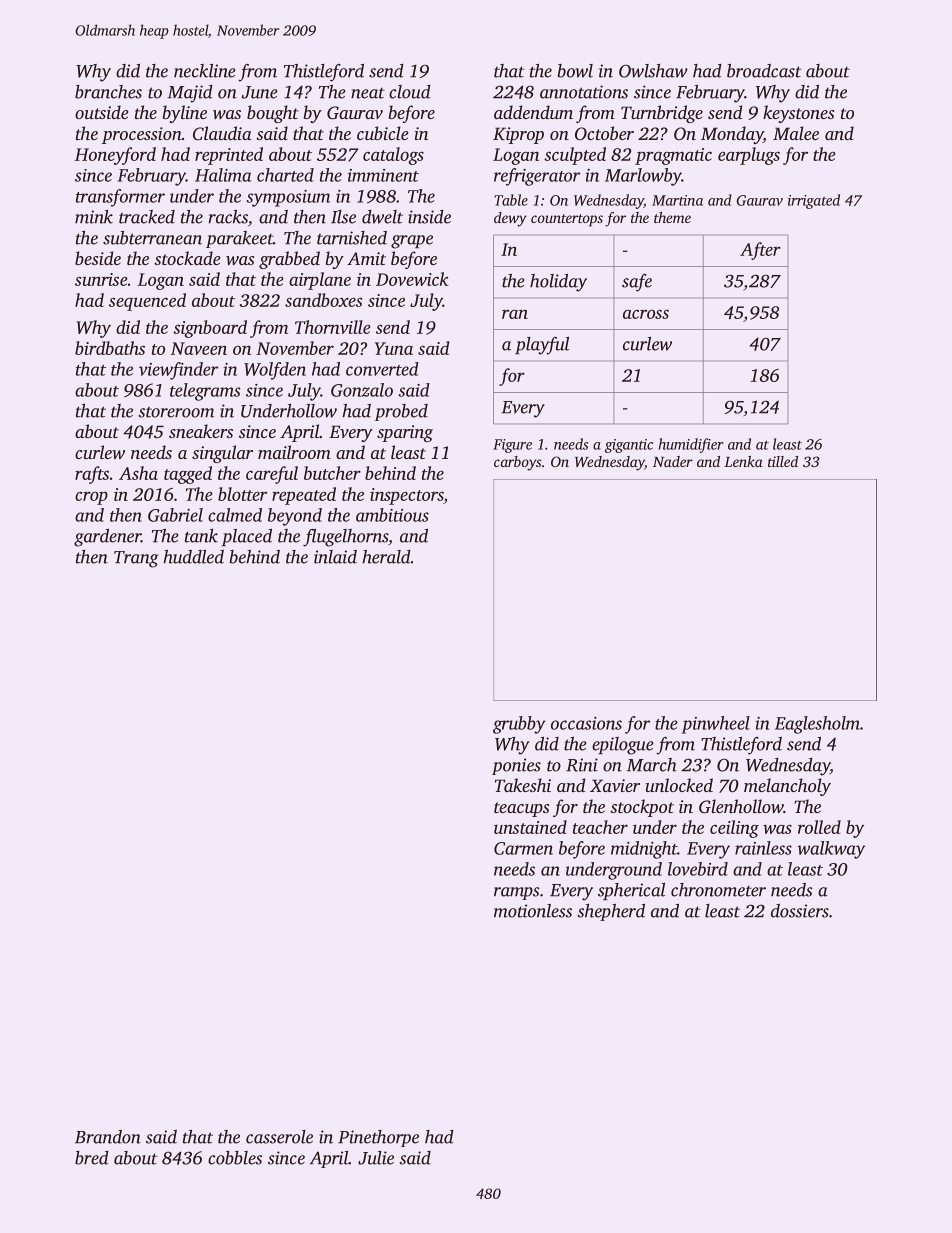 This image has height=1233, width=952. Describe the element at coordinates (92, 1158) in the image. I see `bred` at that location.
